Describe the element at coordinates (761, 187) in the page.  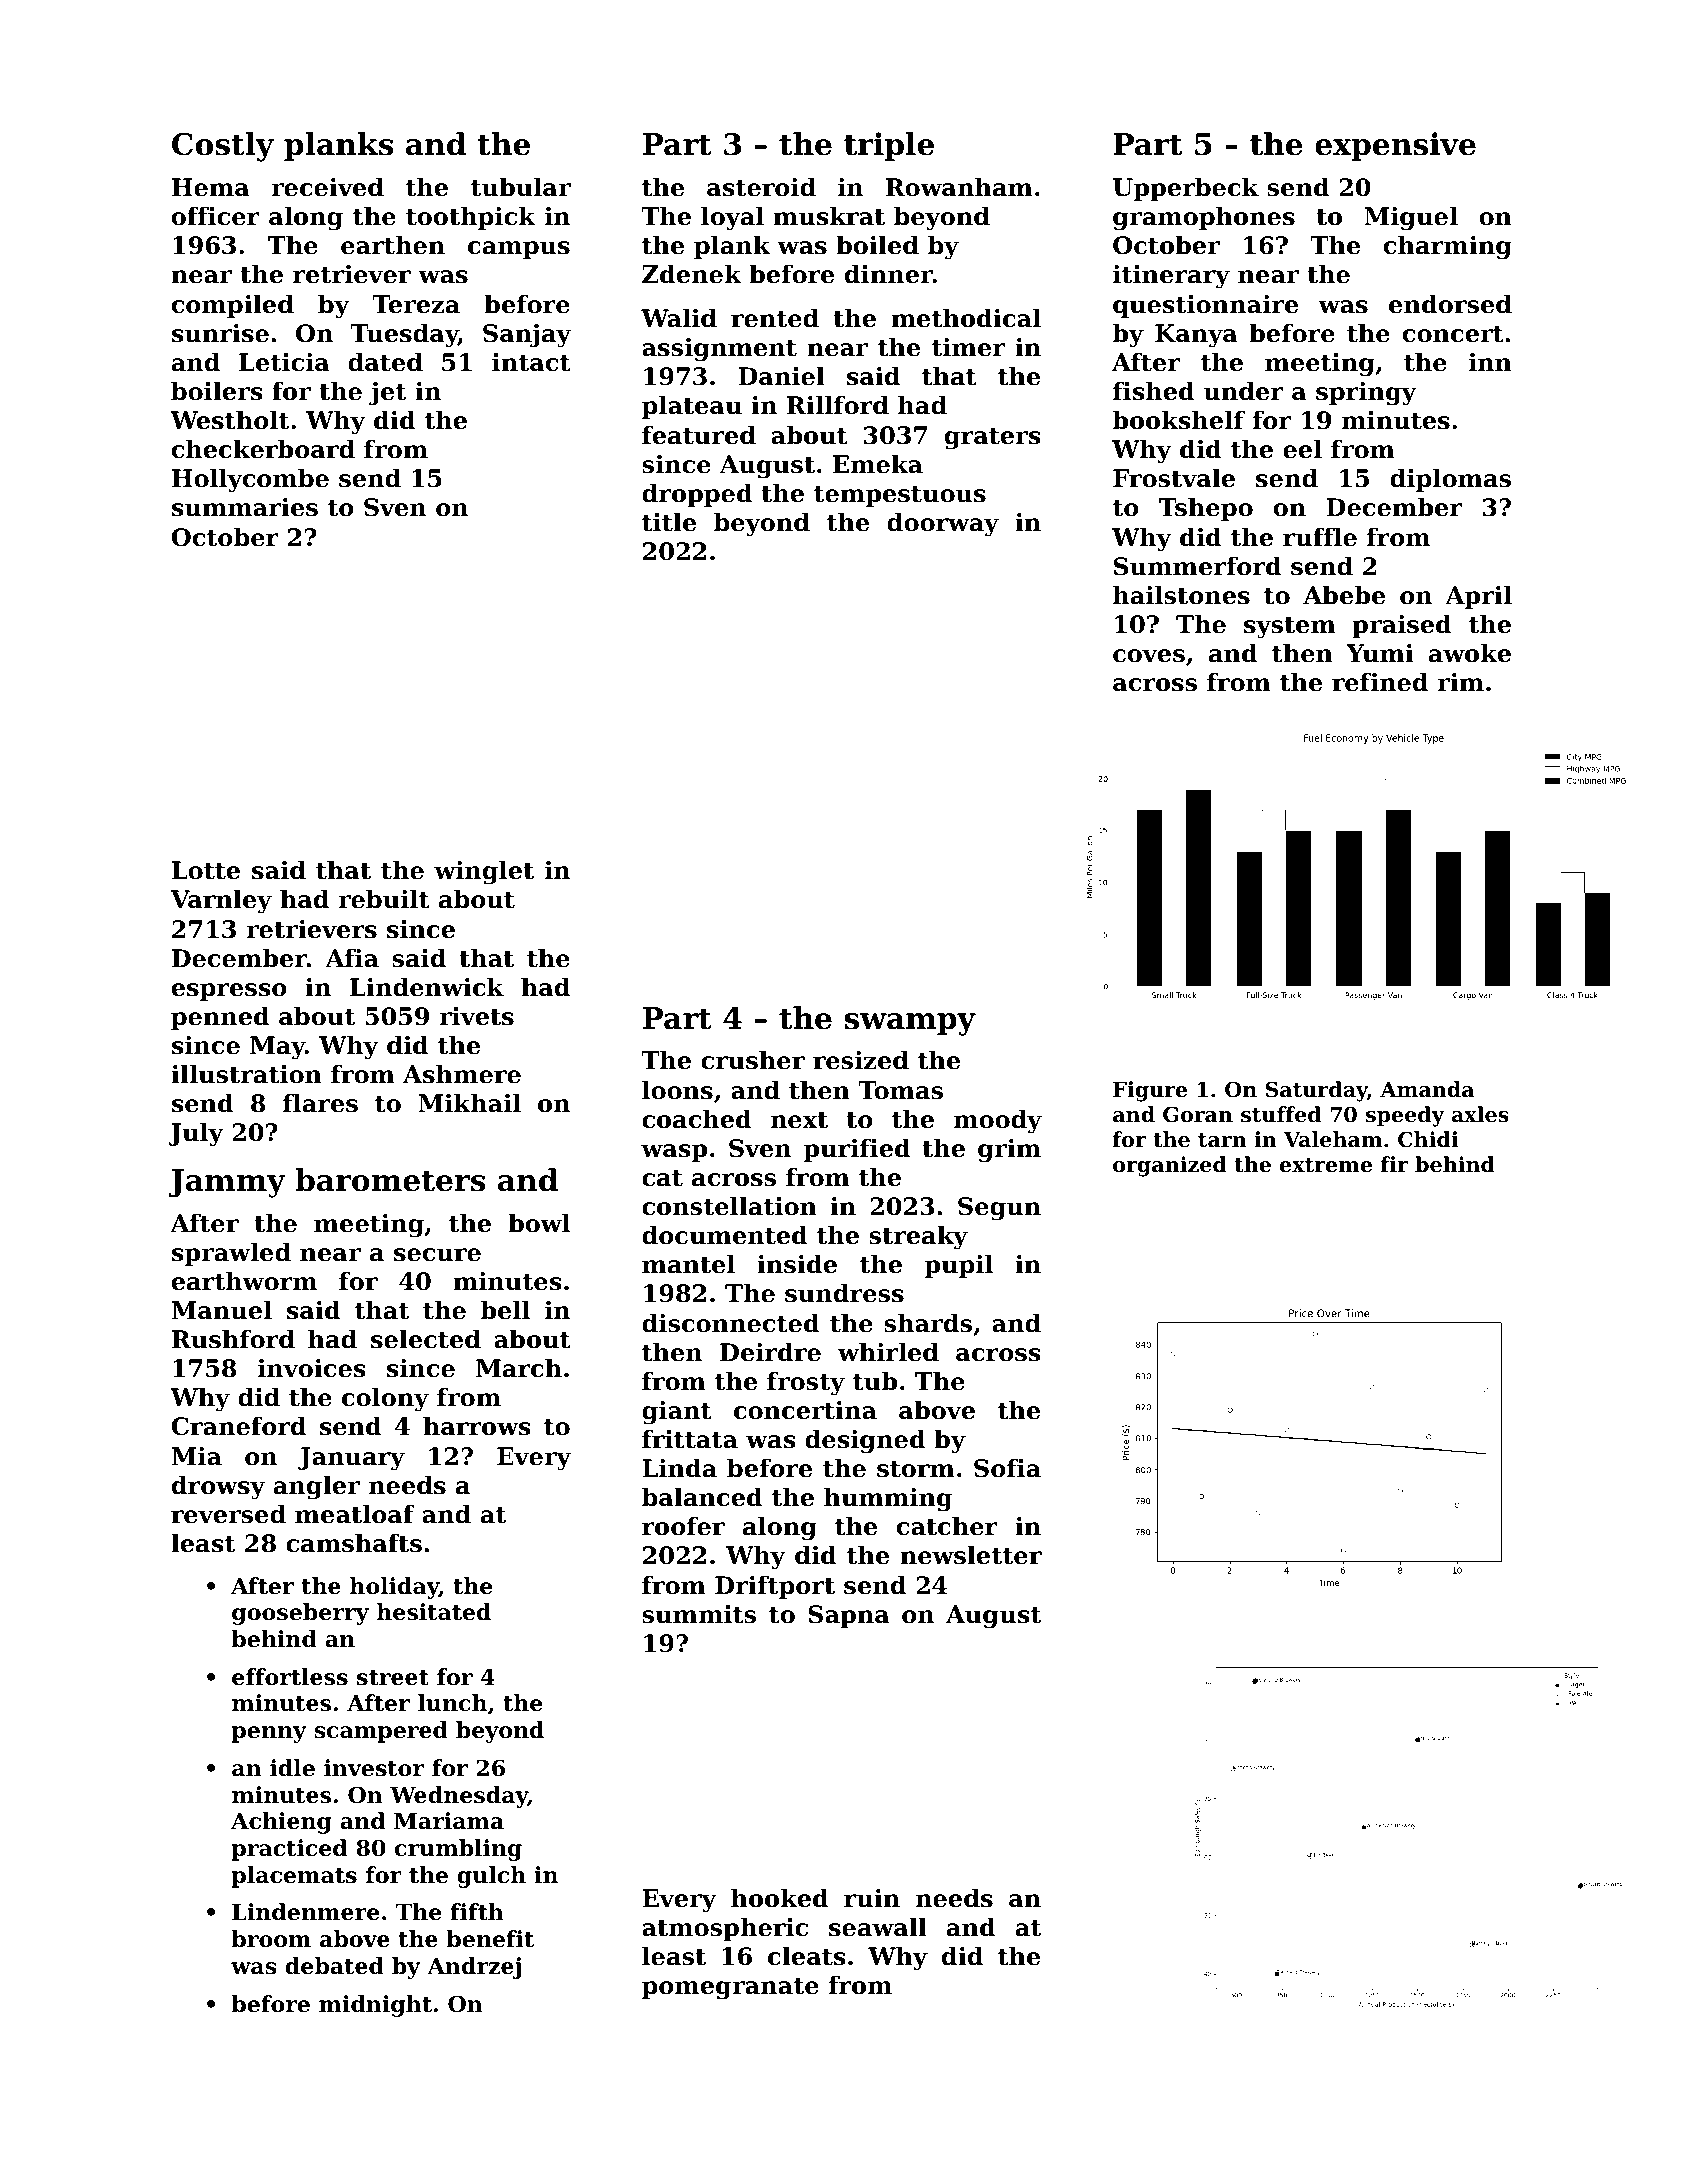
I see `asteroid` at that location.
